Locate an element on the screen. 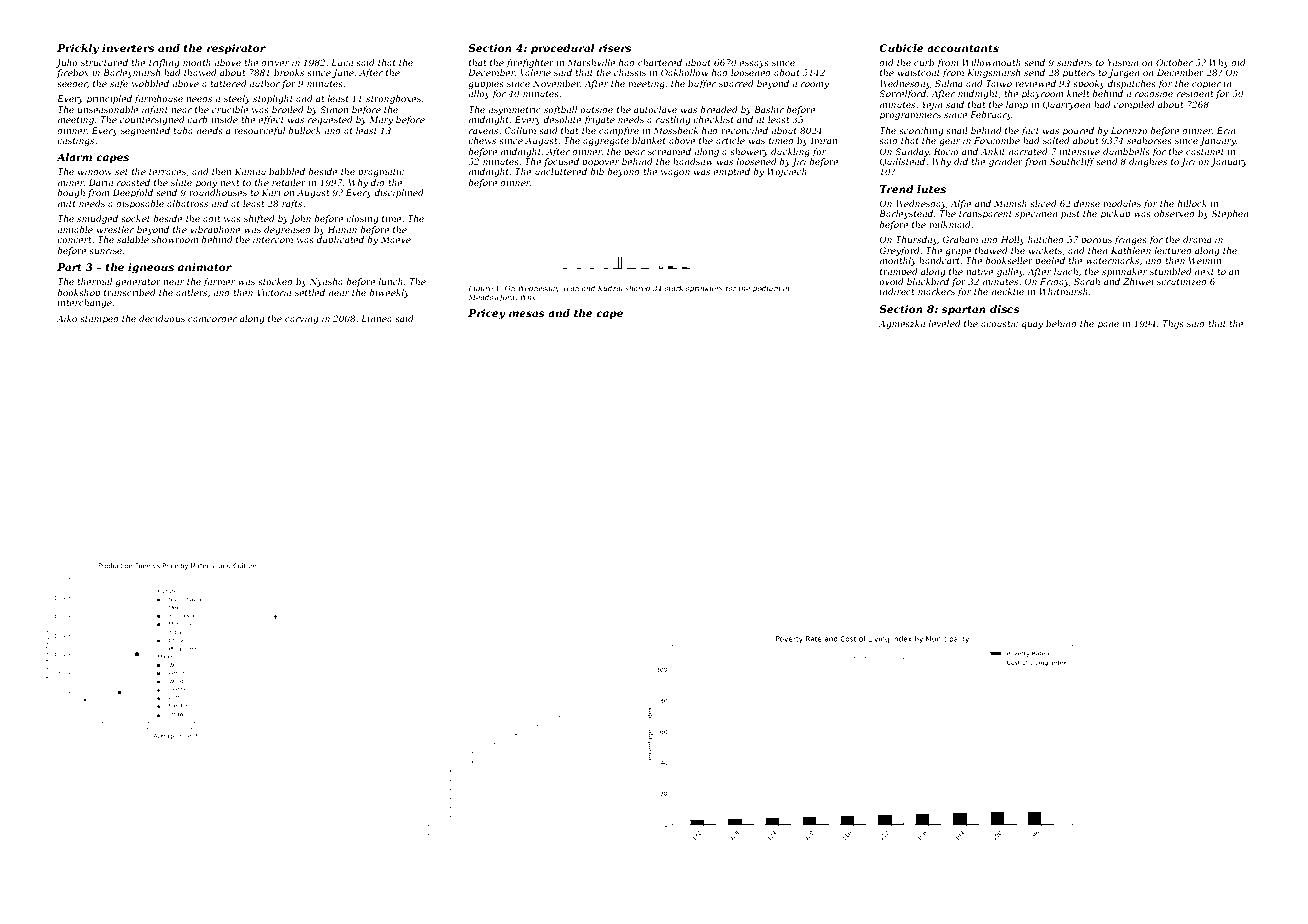  carving is located at coordinates (301, 319).
